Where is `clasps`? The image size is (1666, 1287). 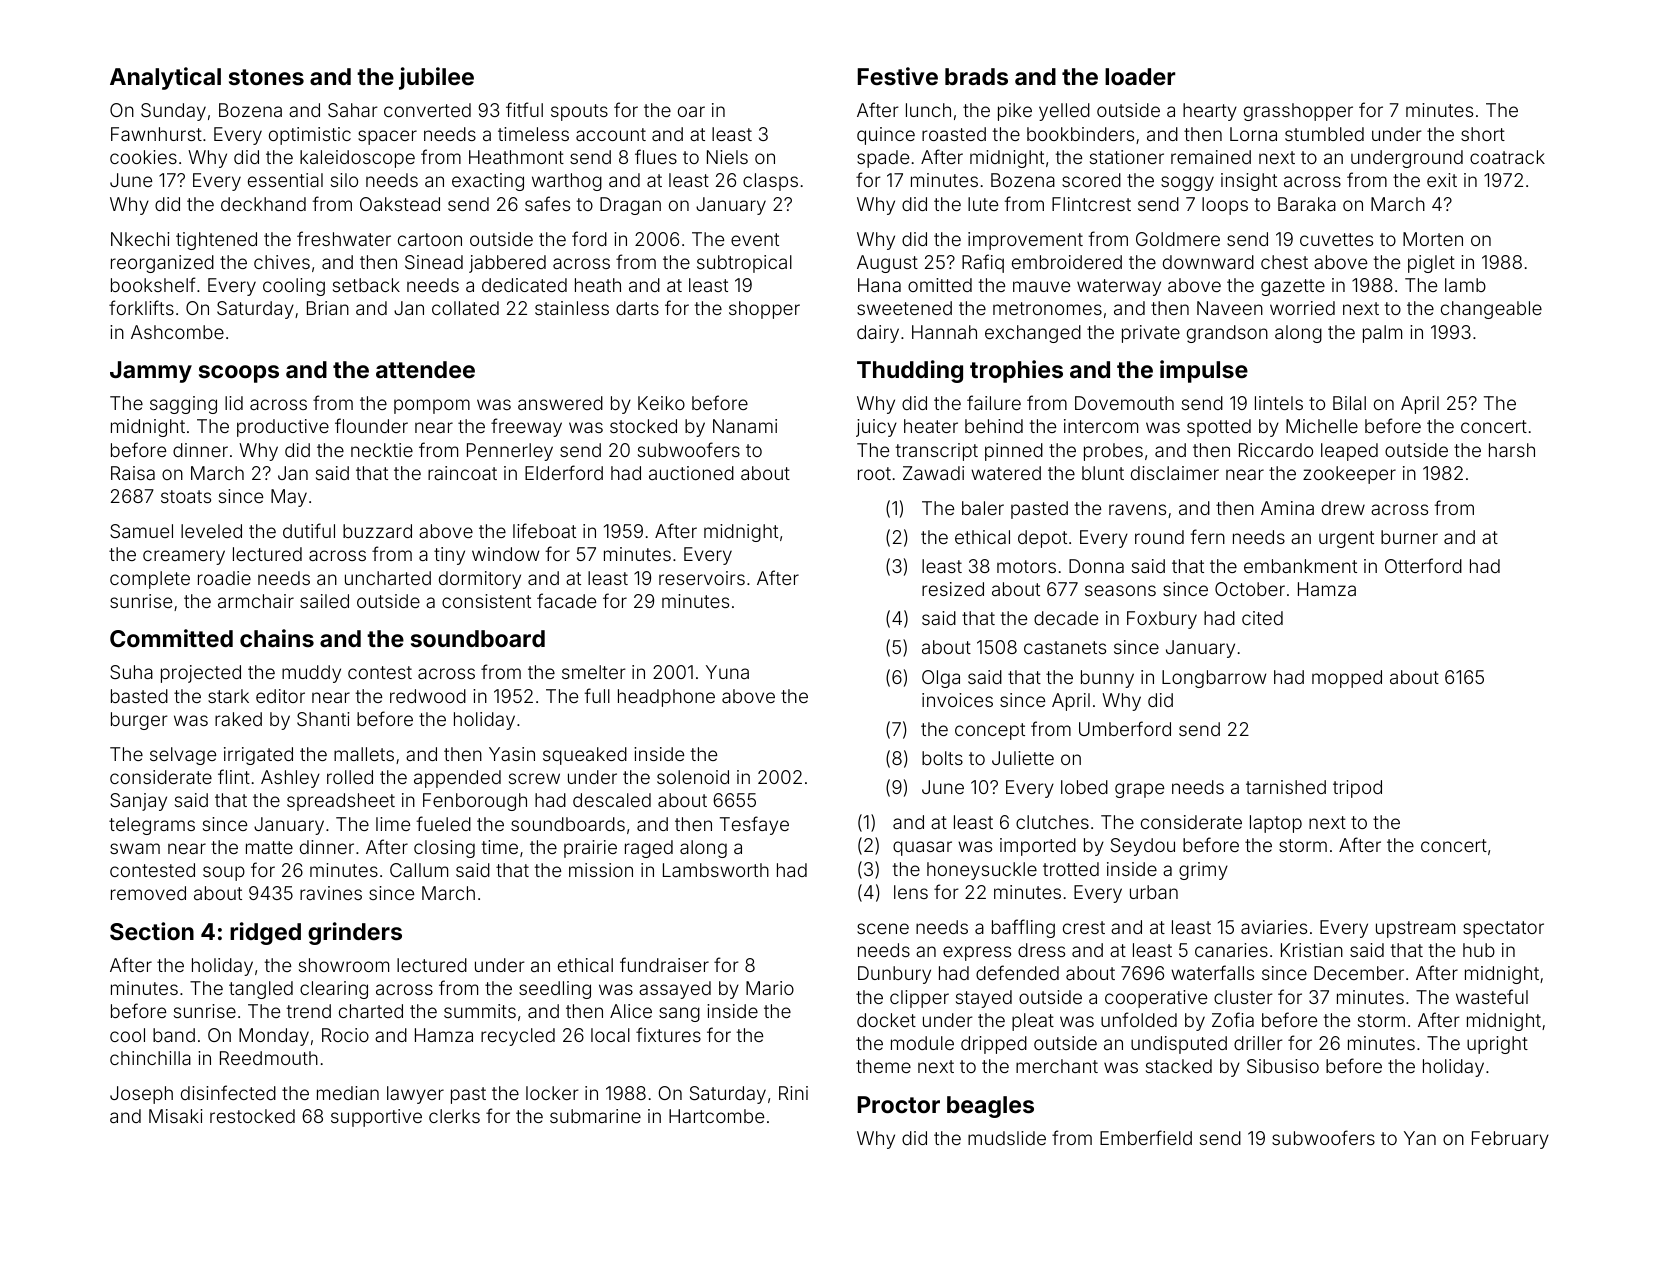
clasps is located at coordinates (770, 182).
